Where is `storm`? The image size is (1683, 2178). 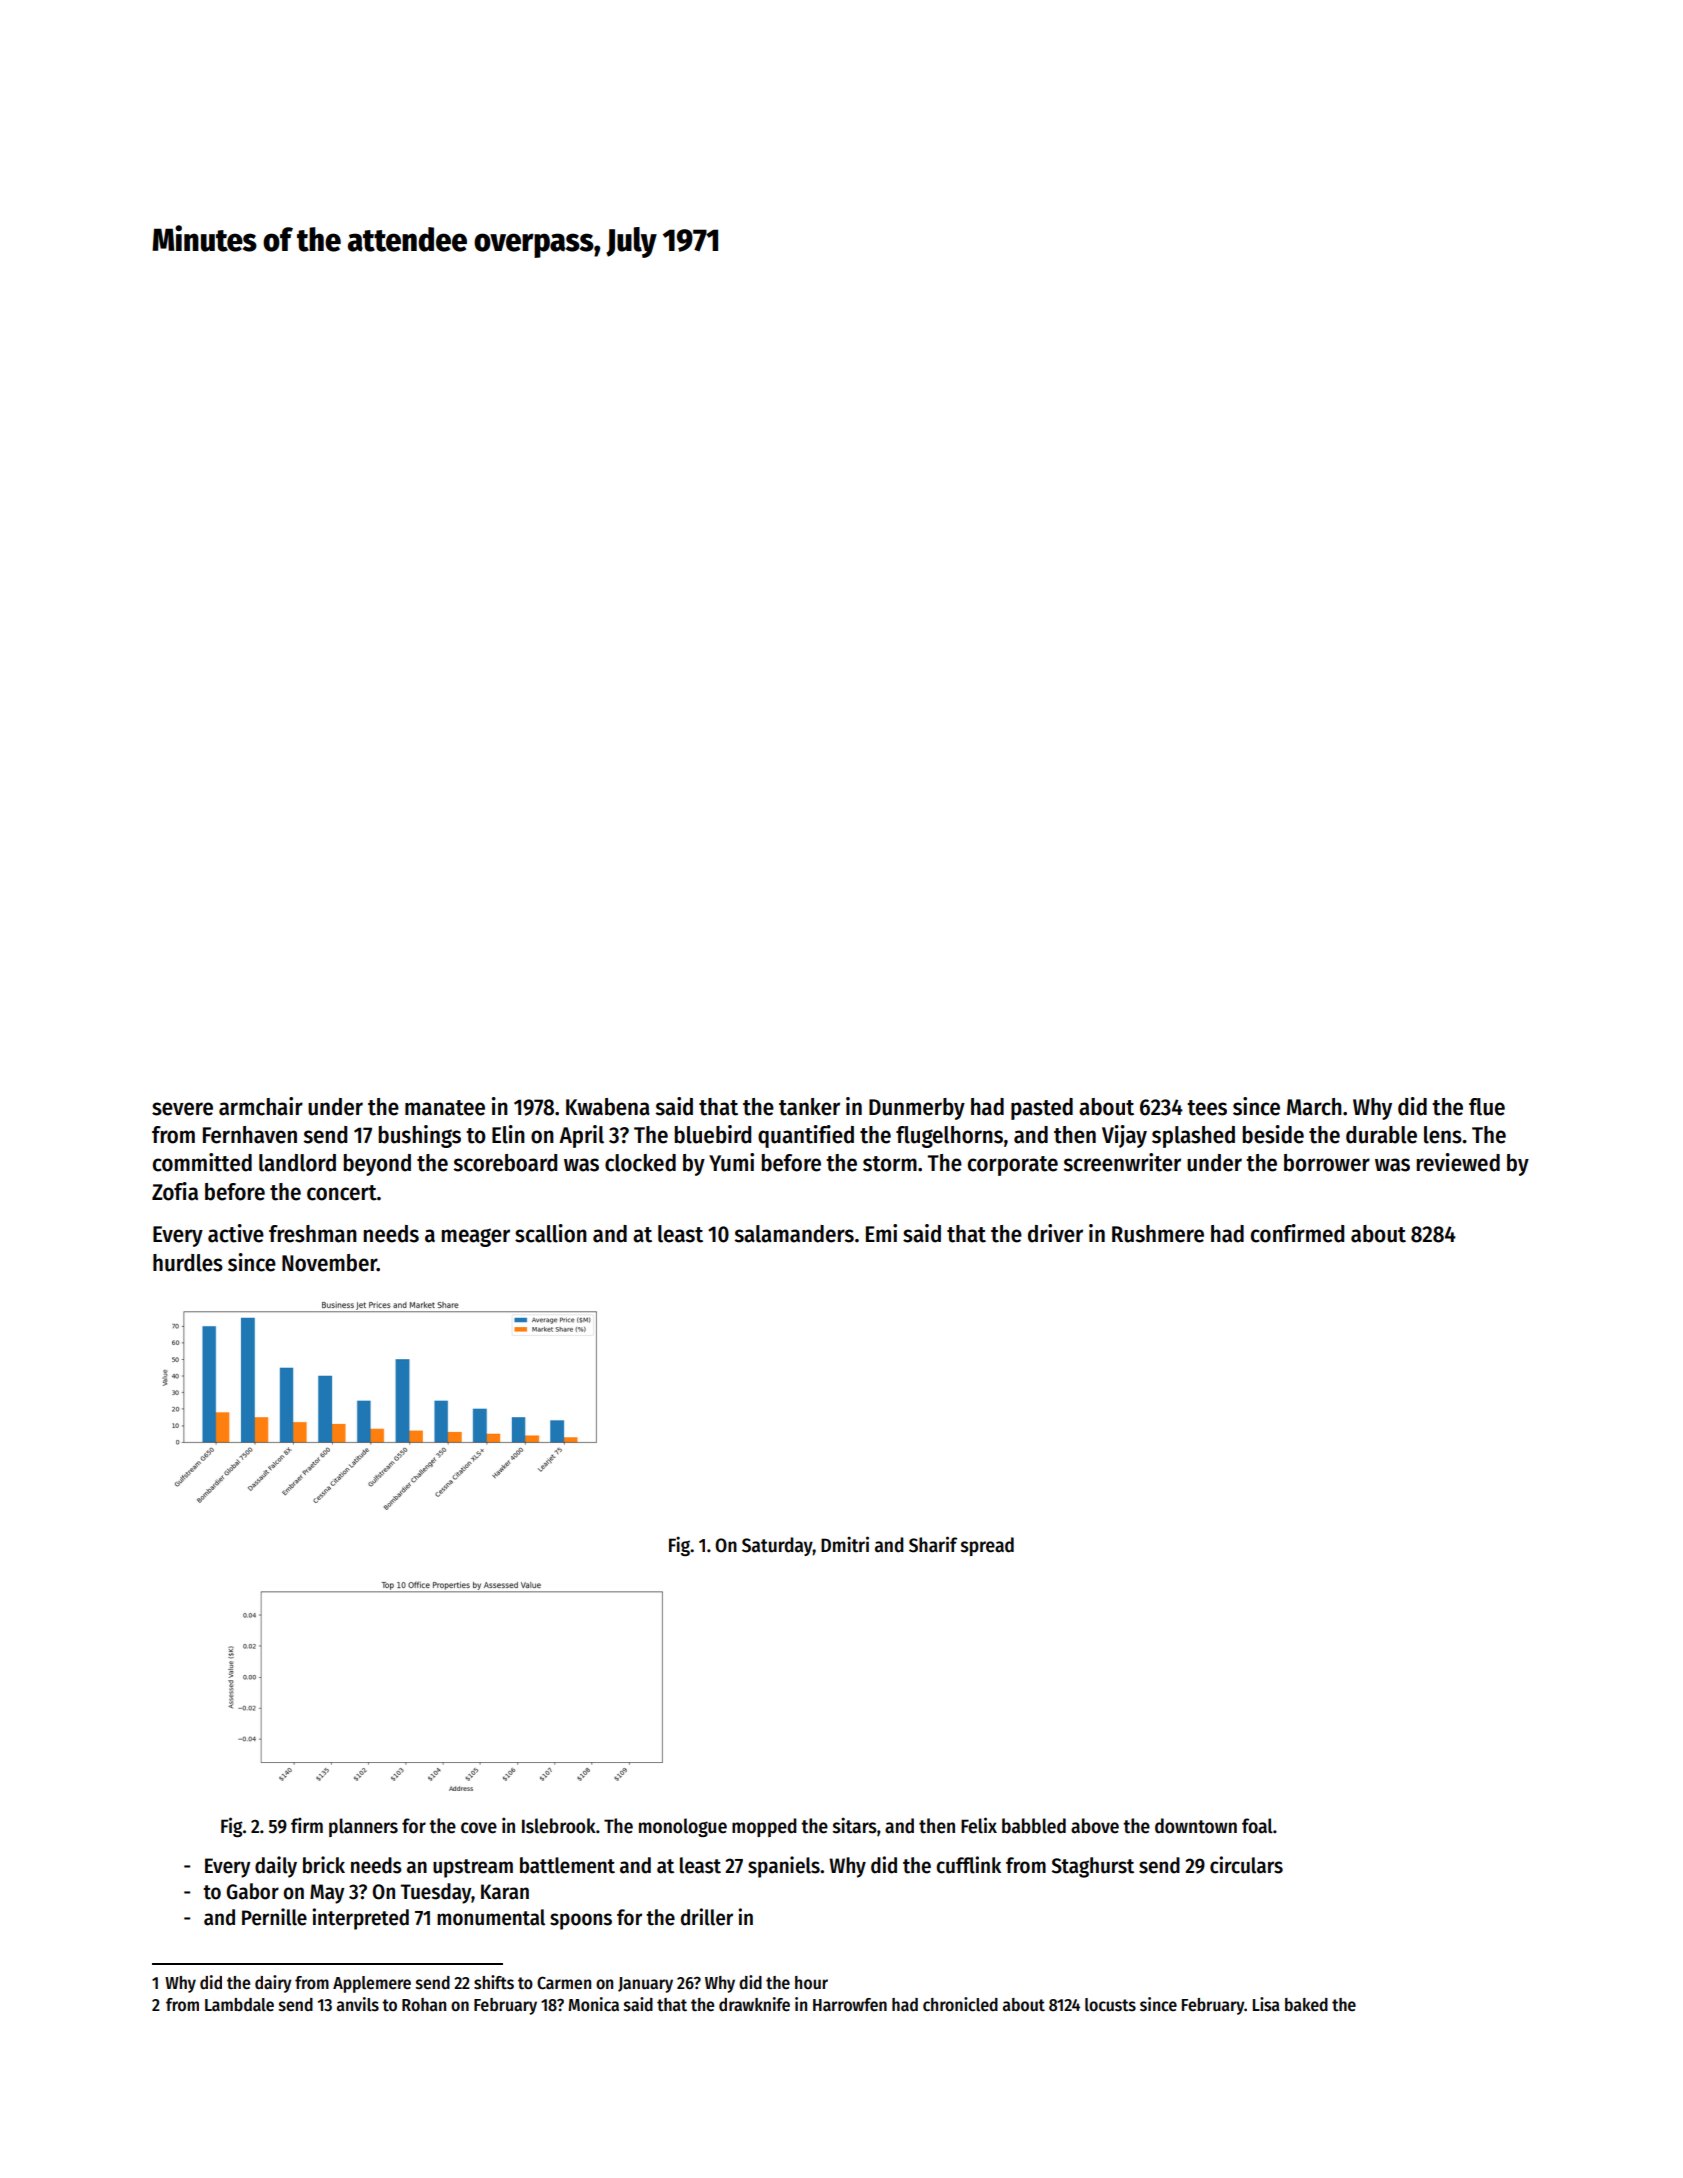 storm is located at coordinates (890, 1164).
